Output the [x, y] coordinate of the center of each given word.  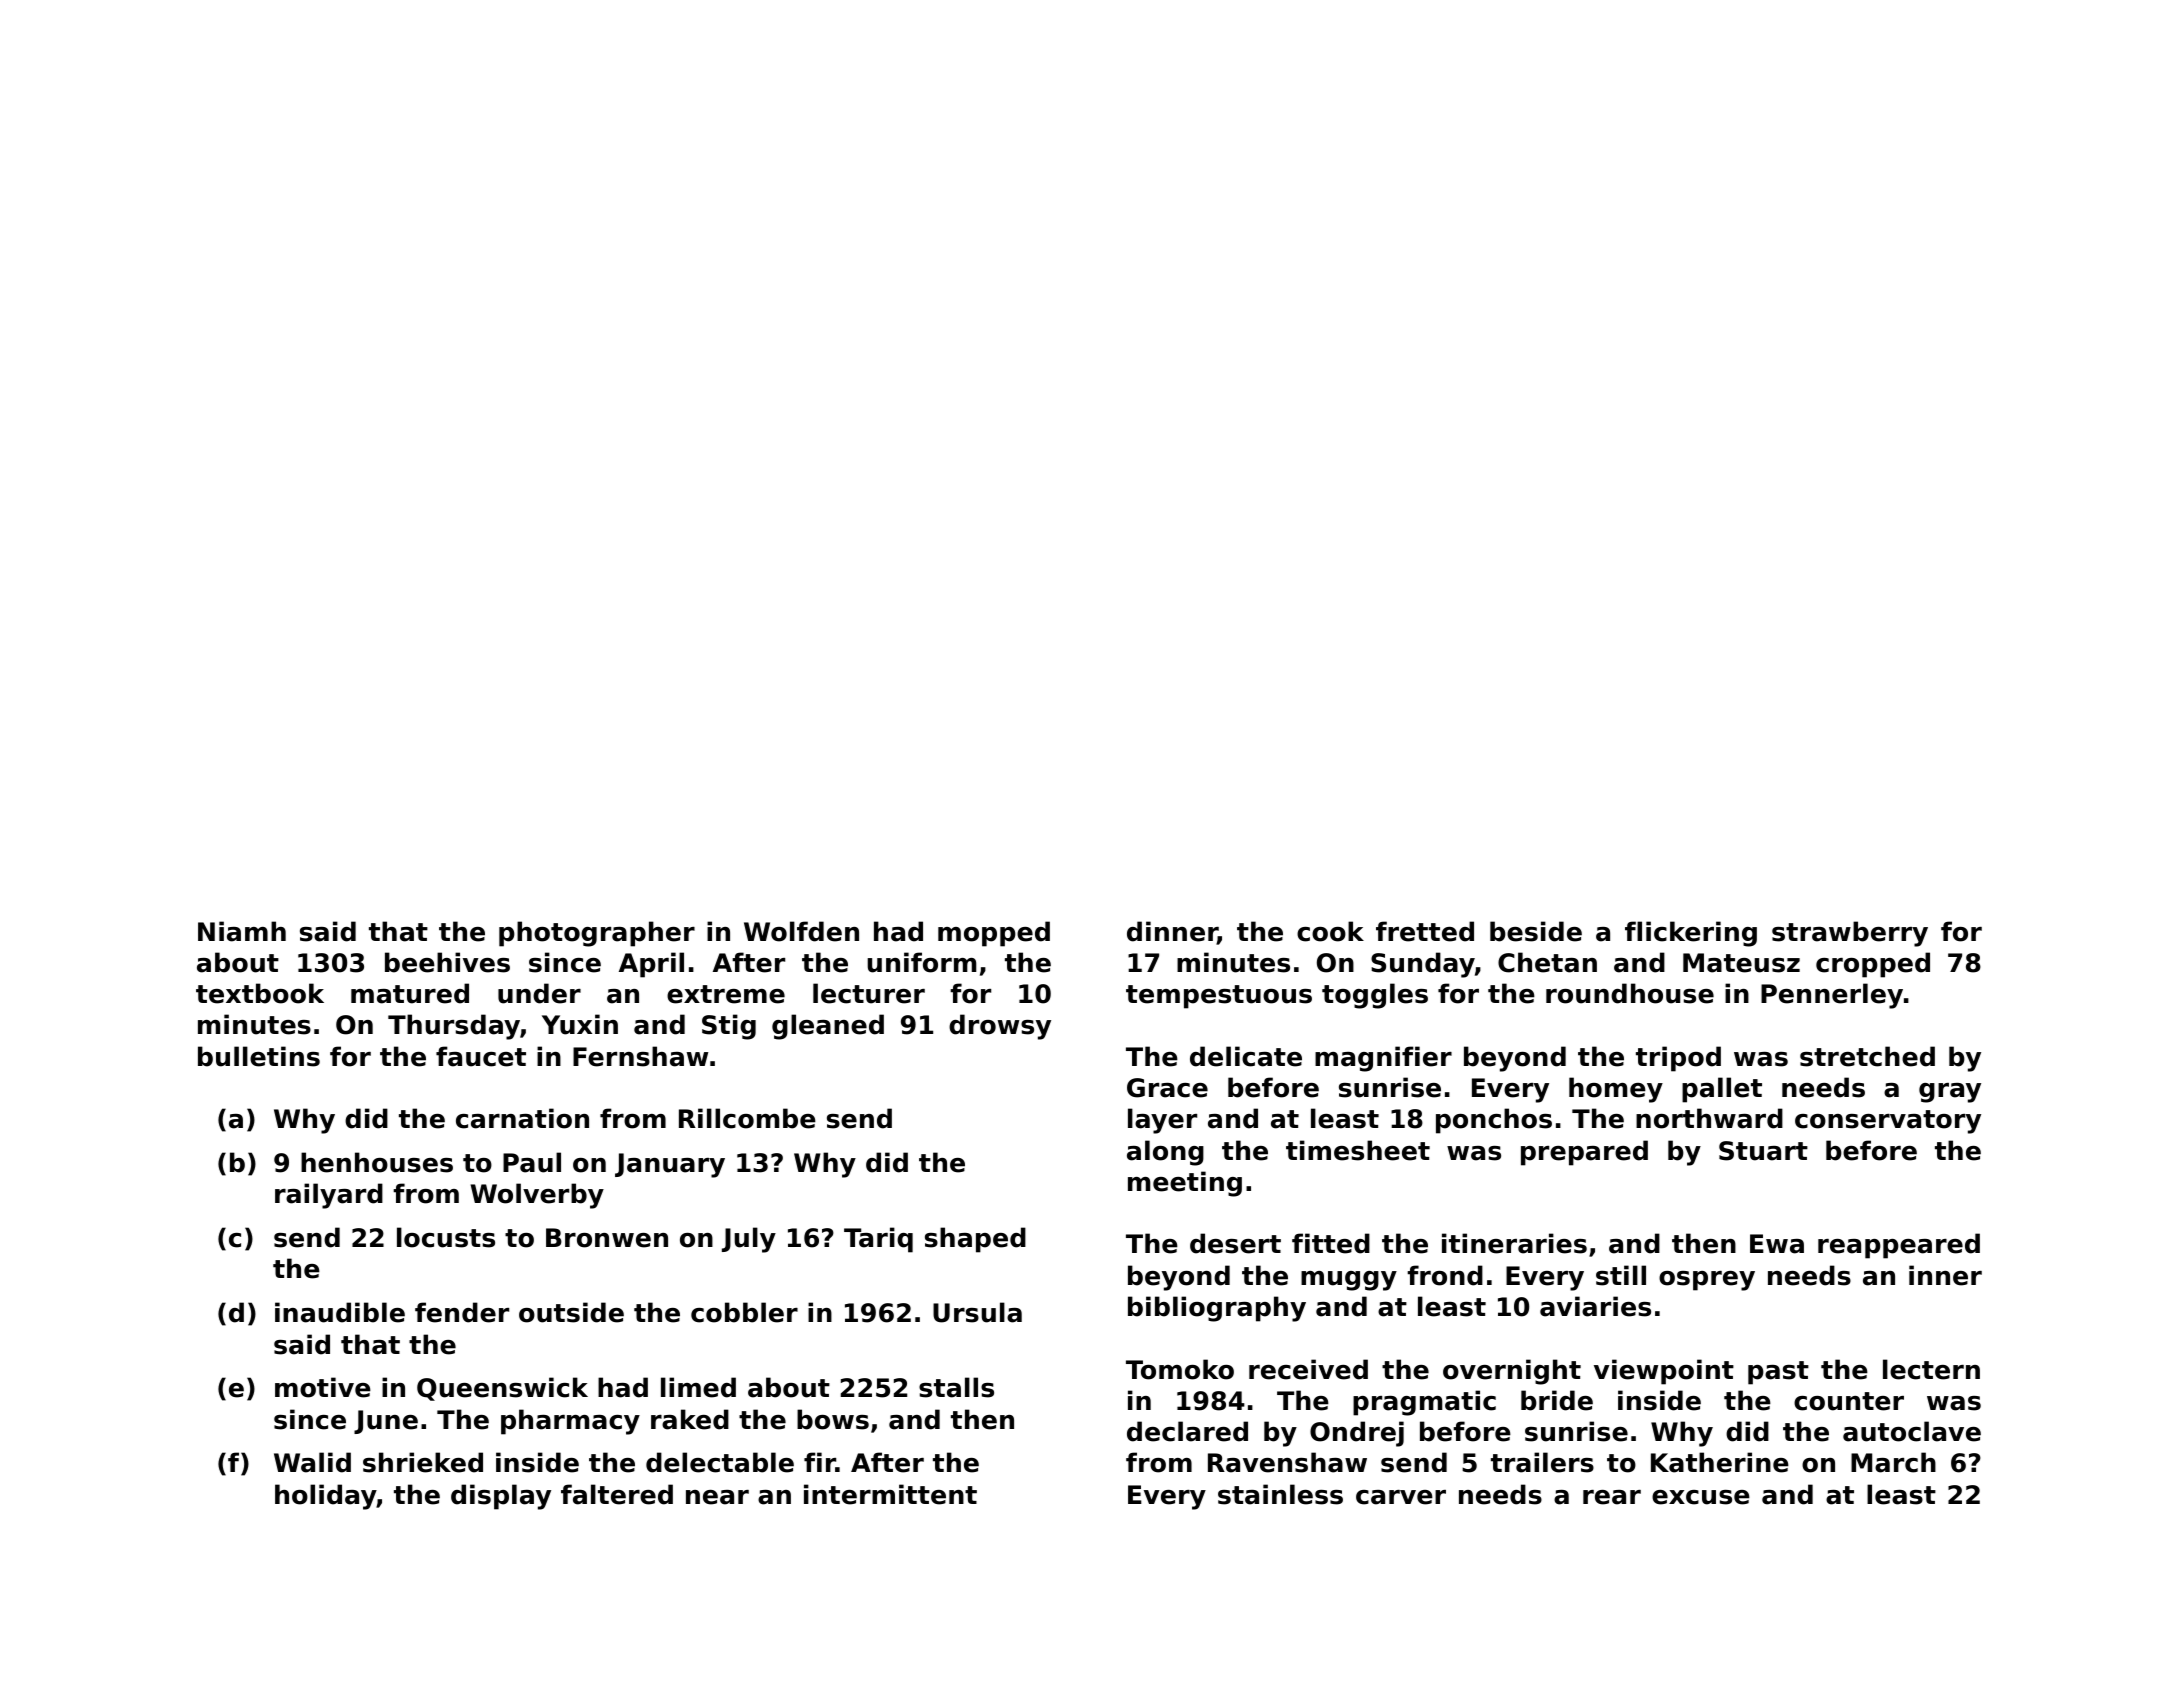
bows [833, 1419]
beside [1536, 931]
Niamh [242, 931]
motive [323, 1387]
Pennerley [1832, 996]
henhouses [377, 1162]
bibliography [1217, 1309]
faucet [481, 1056]
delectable [720, 1462]
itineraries [1514, 1243]
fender [462, 1312]
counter [1849, 1401]
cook [1330, 931]
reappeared [1899, 1246]
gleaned [828, 1027]
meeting [1185, 1184]
